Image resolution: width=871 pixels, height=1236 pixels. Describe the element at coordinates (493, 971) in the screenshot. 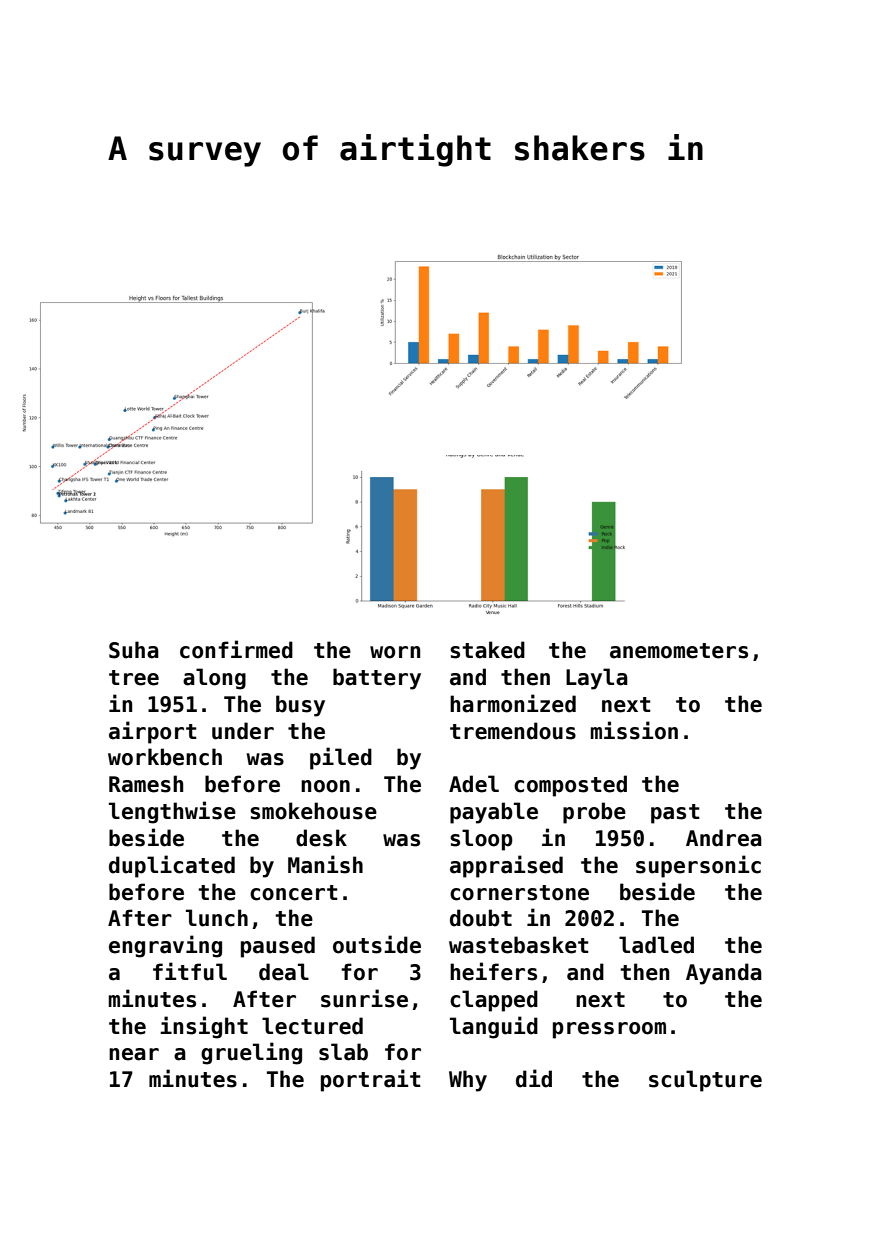

I see `heifers` at that location.
